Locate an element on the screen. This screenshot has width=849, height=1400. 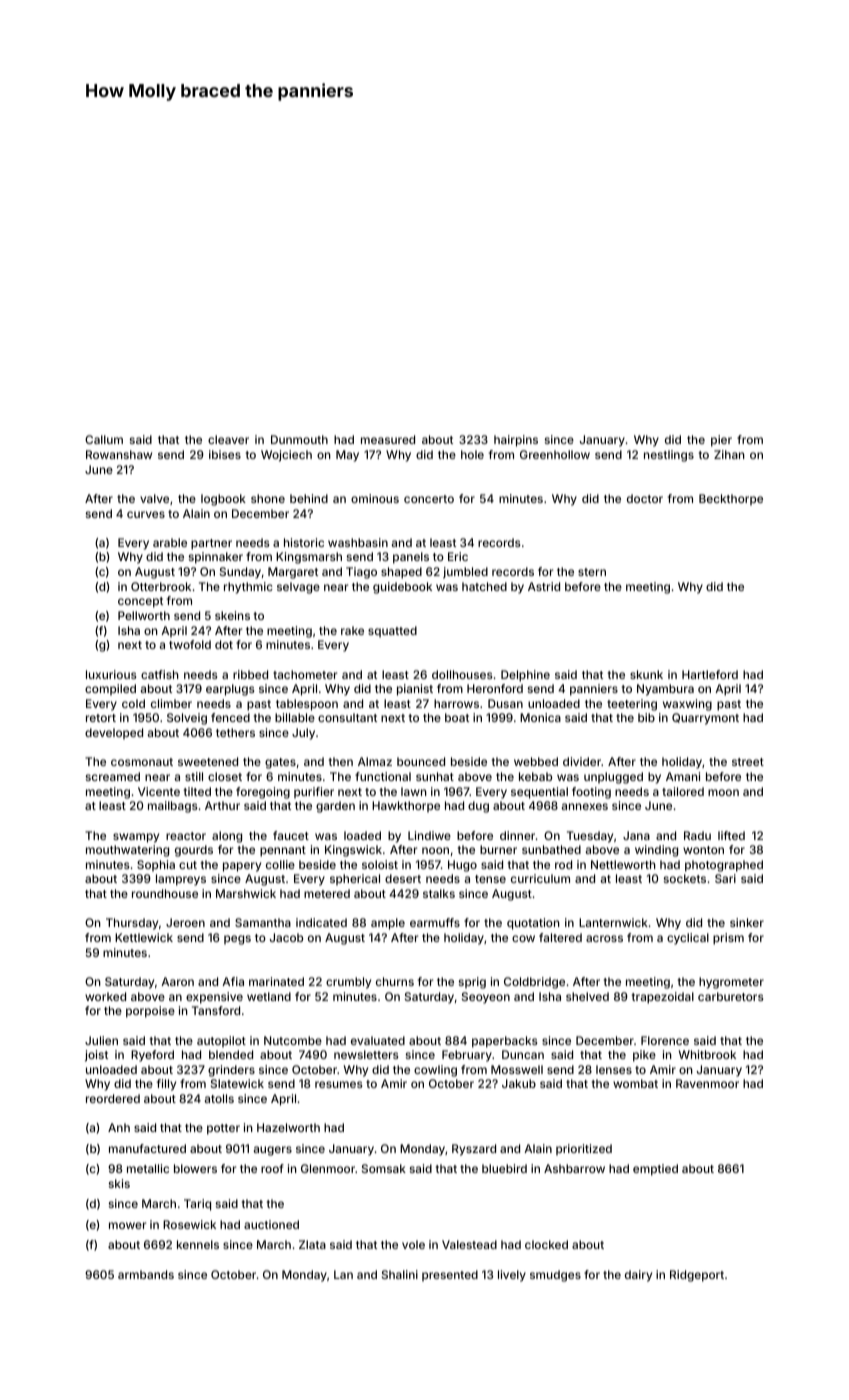
Radu is located at coordinates (697, 835).
